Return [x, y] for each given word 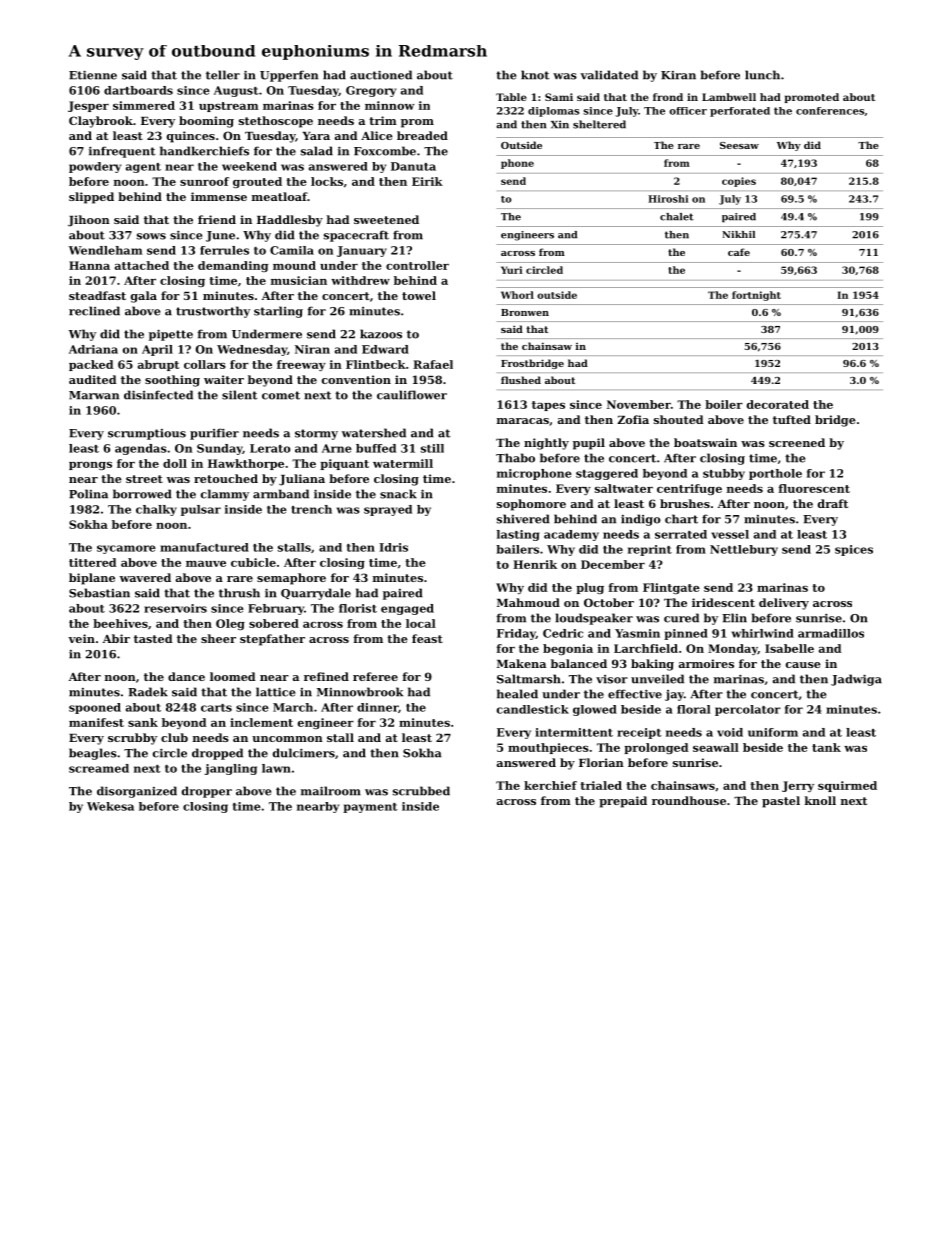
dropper [207, 792]
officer [688, 111]
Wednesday [252, 350]
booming [206, 122]
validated [609, 75]
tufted [792, 419]
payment [370, 808]
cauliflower [412, 395]
